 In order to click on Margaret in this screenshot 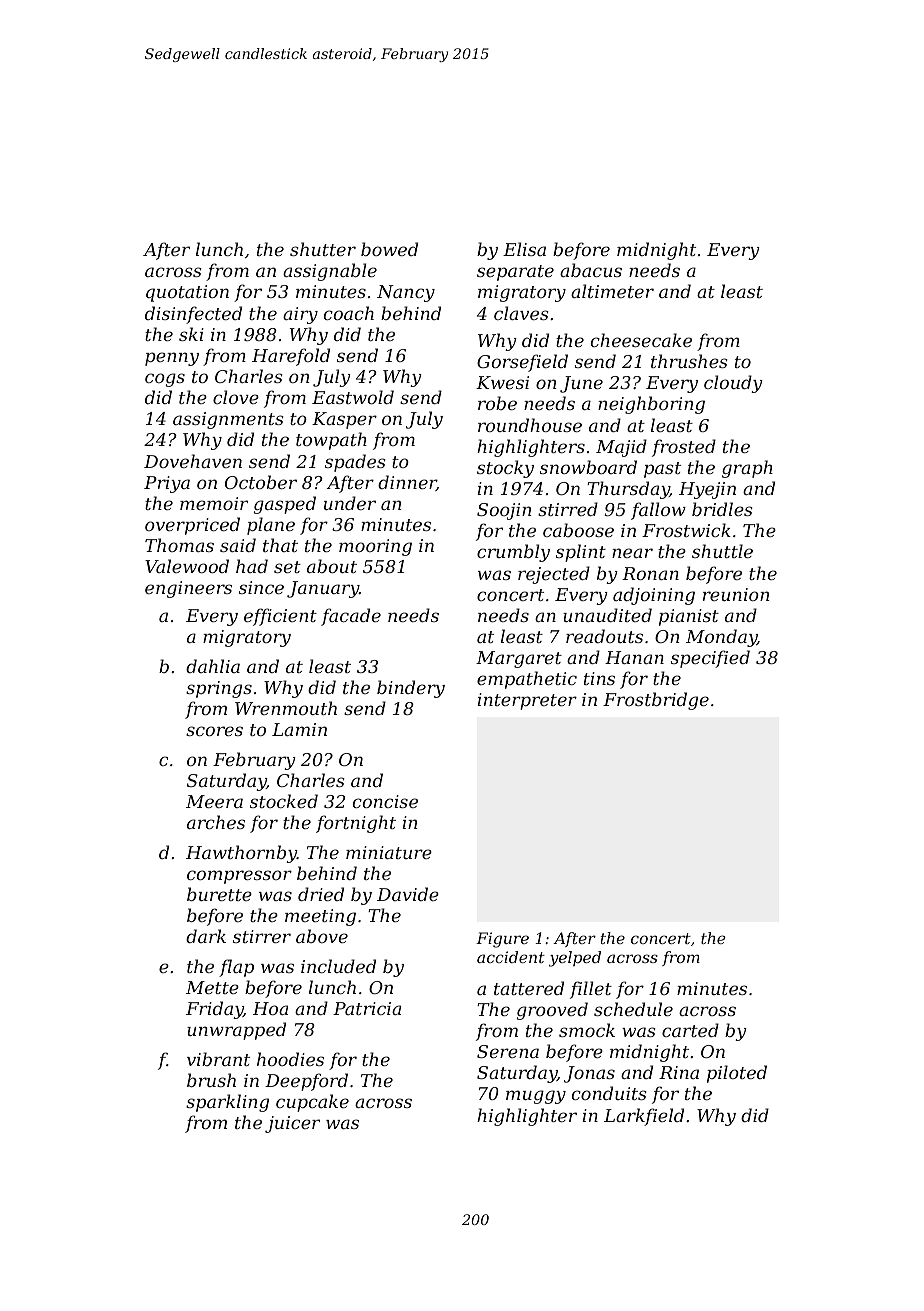, I will do `click(519, 659)`.
